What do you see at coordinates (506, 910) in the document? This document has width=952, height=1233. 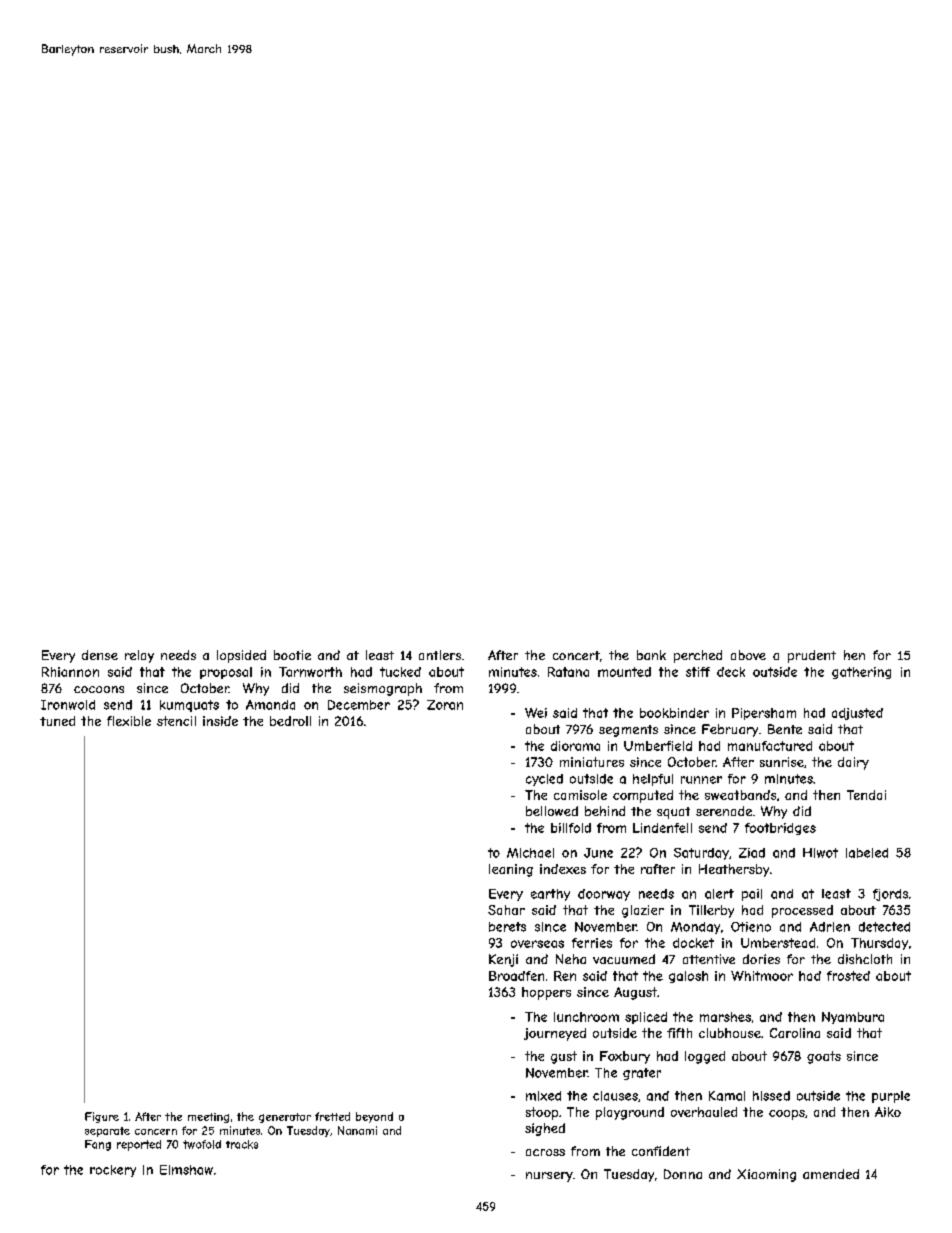 I see `Sahar` at bounding box center [506, 910].
